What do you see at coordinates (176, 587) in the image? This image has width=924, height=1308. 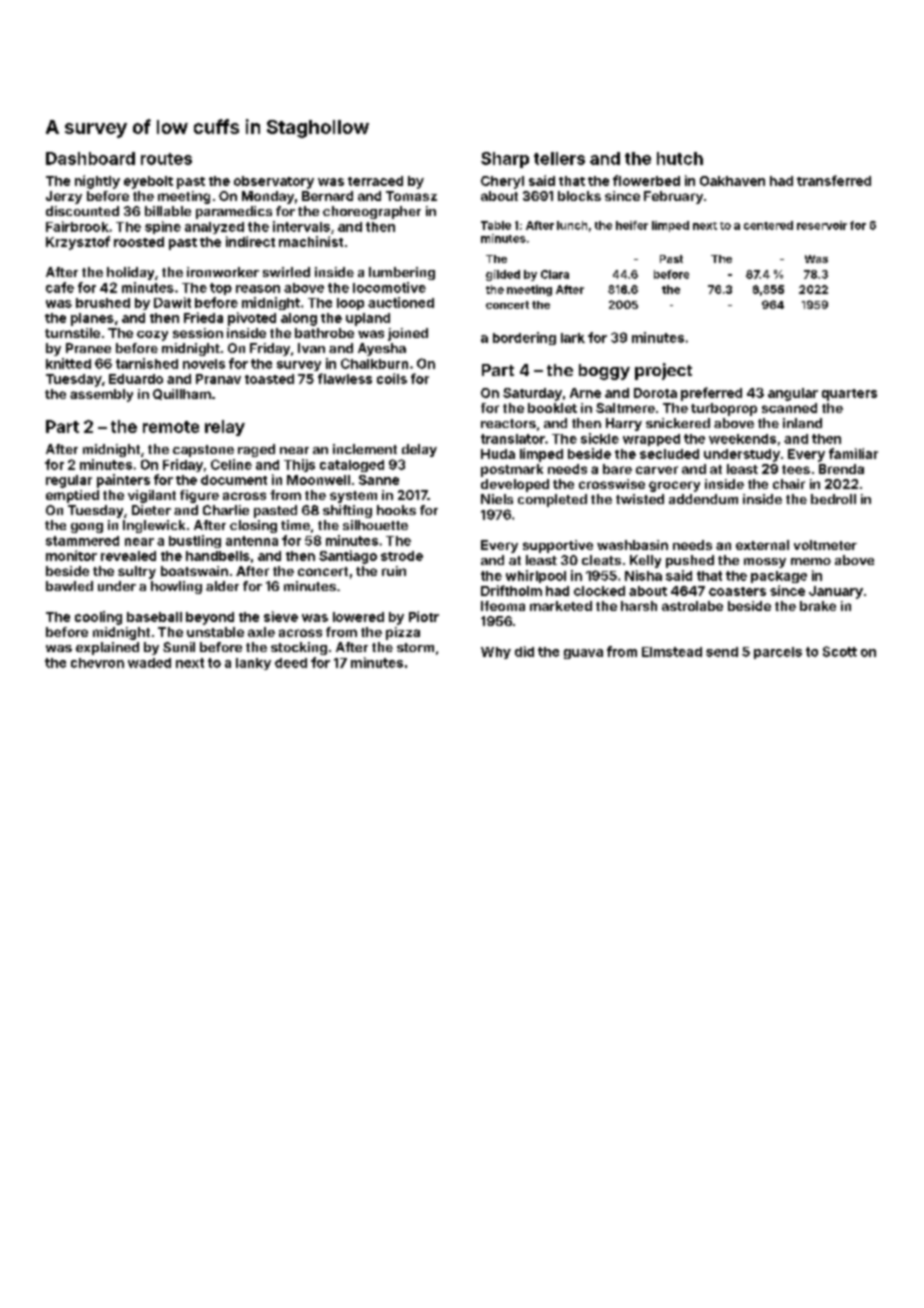 I see `howling` at bounding box center [176, 587].
